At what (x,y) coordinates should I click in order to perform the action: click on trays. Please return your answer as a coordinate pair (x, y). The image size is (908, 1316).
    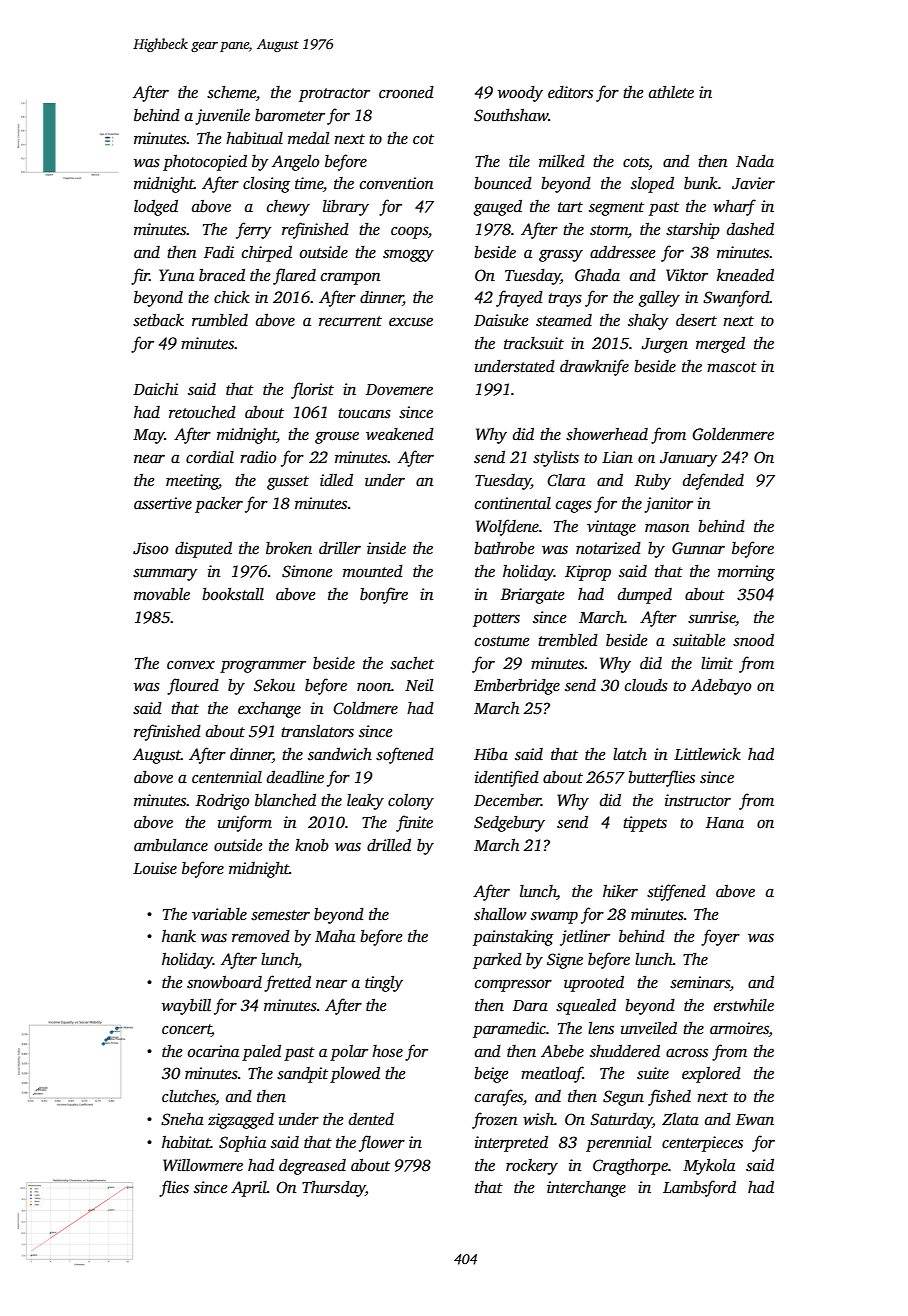
    Looking at the image, I should click on (565, 300).
